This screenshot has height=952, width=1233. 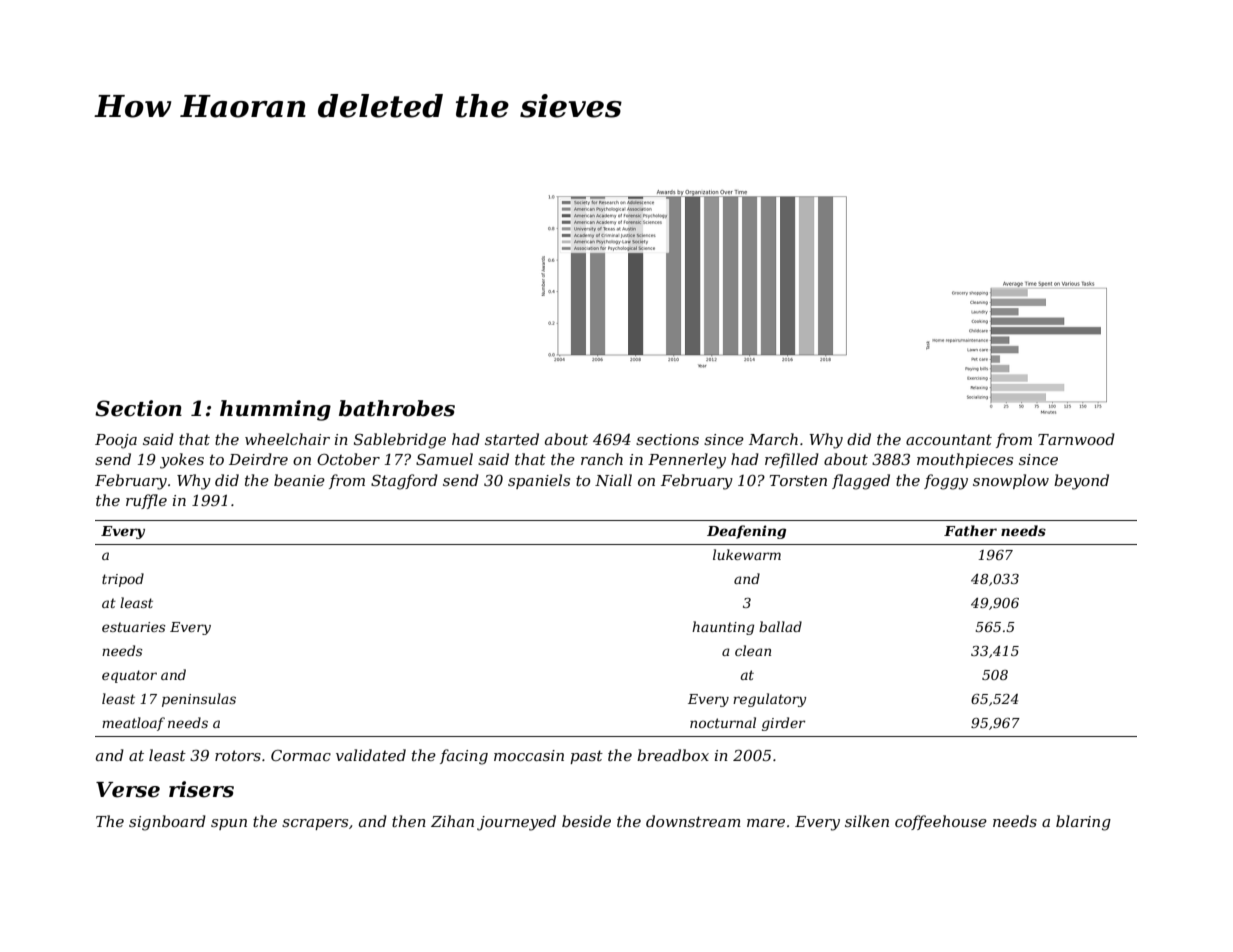 What do you see at coordinates (287, 439) in the screenshot?
I see `wheelchair` at bounding box center [287, 439].
